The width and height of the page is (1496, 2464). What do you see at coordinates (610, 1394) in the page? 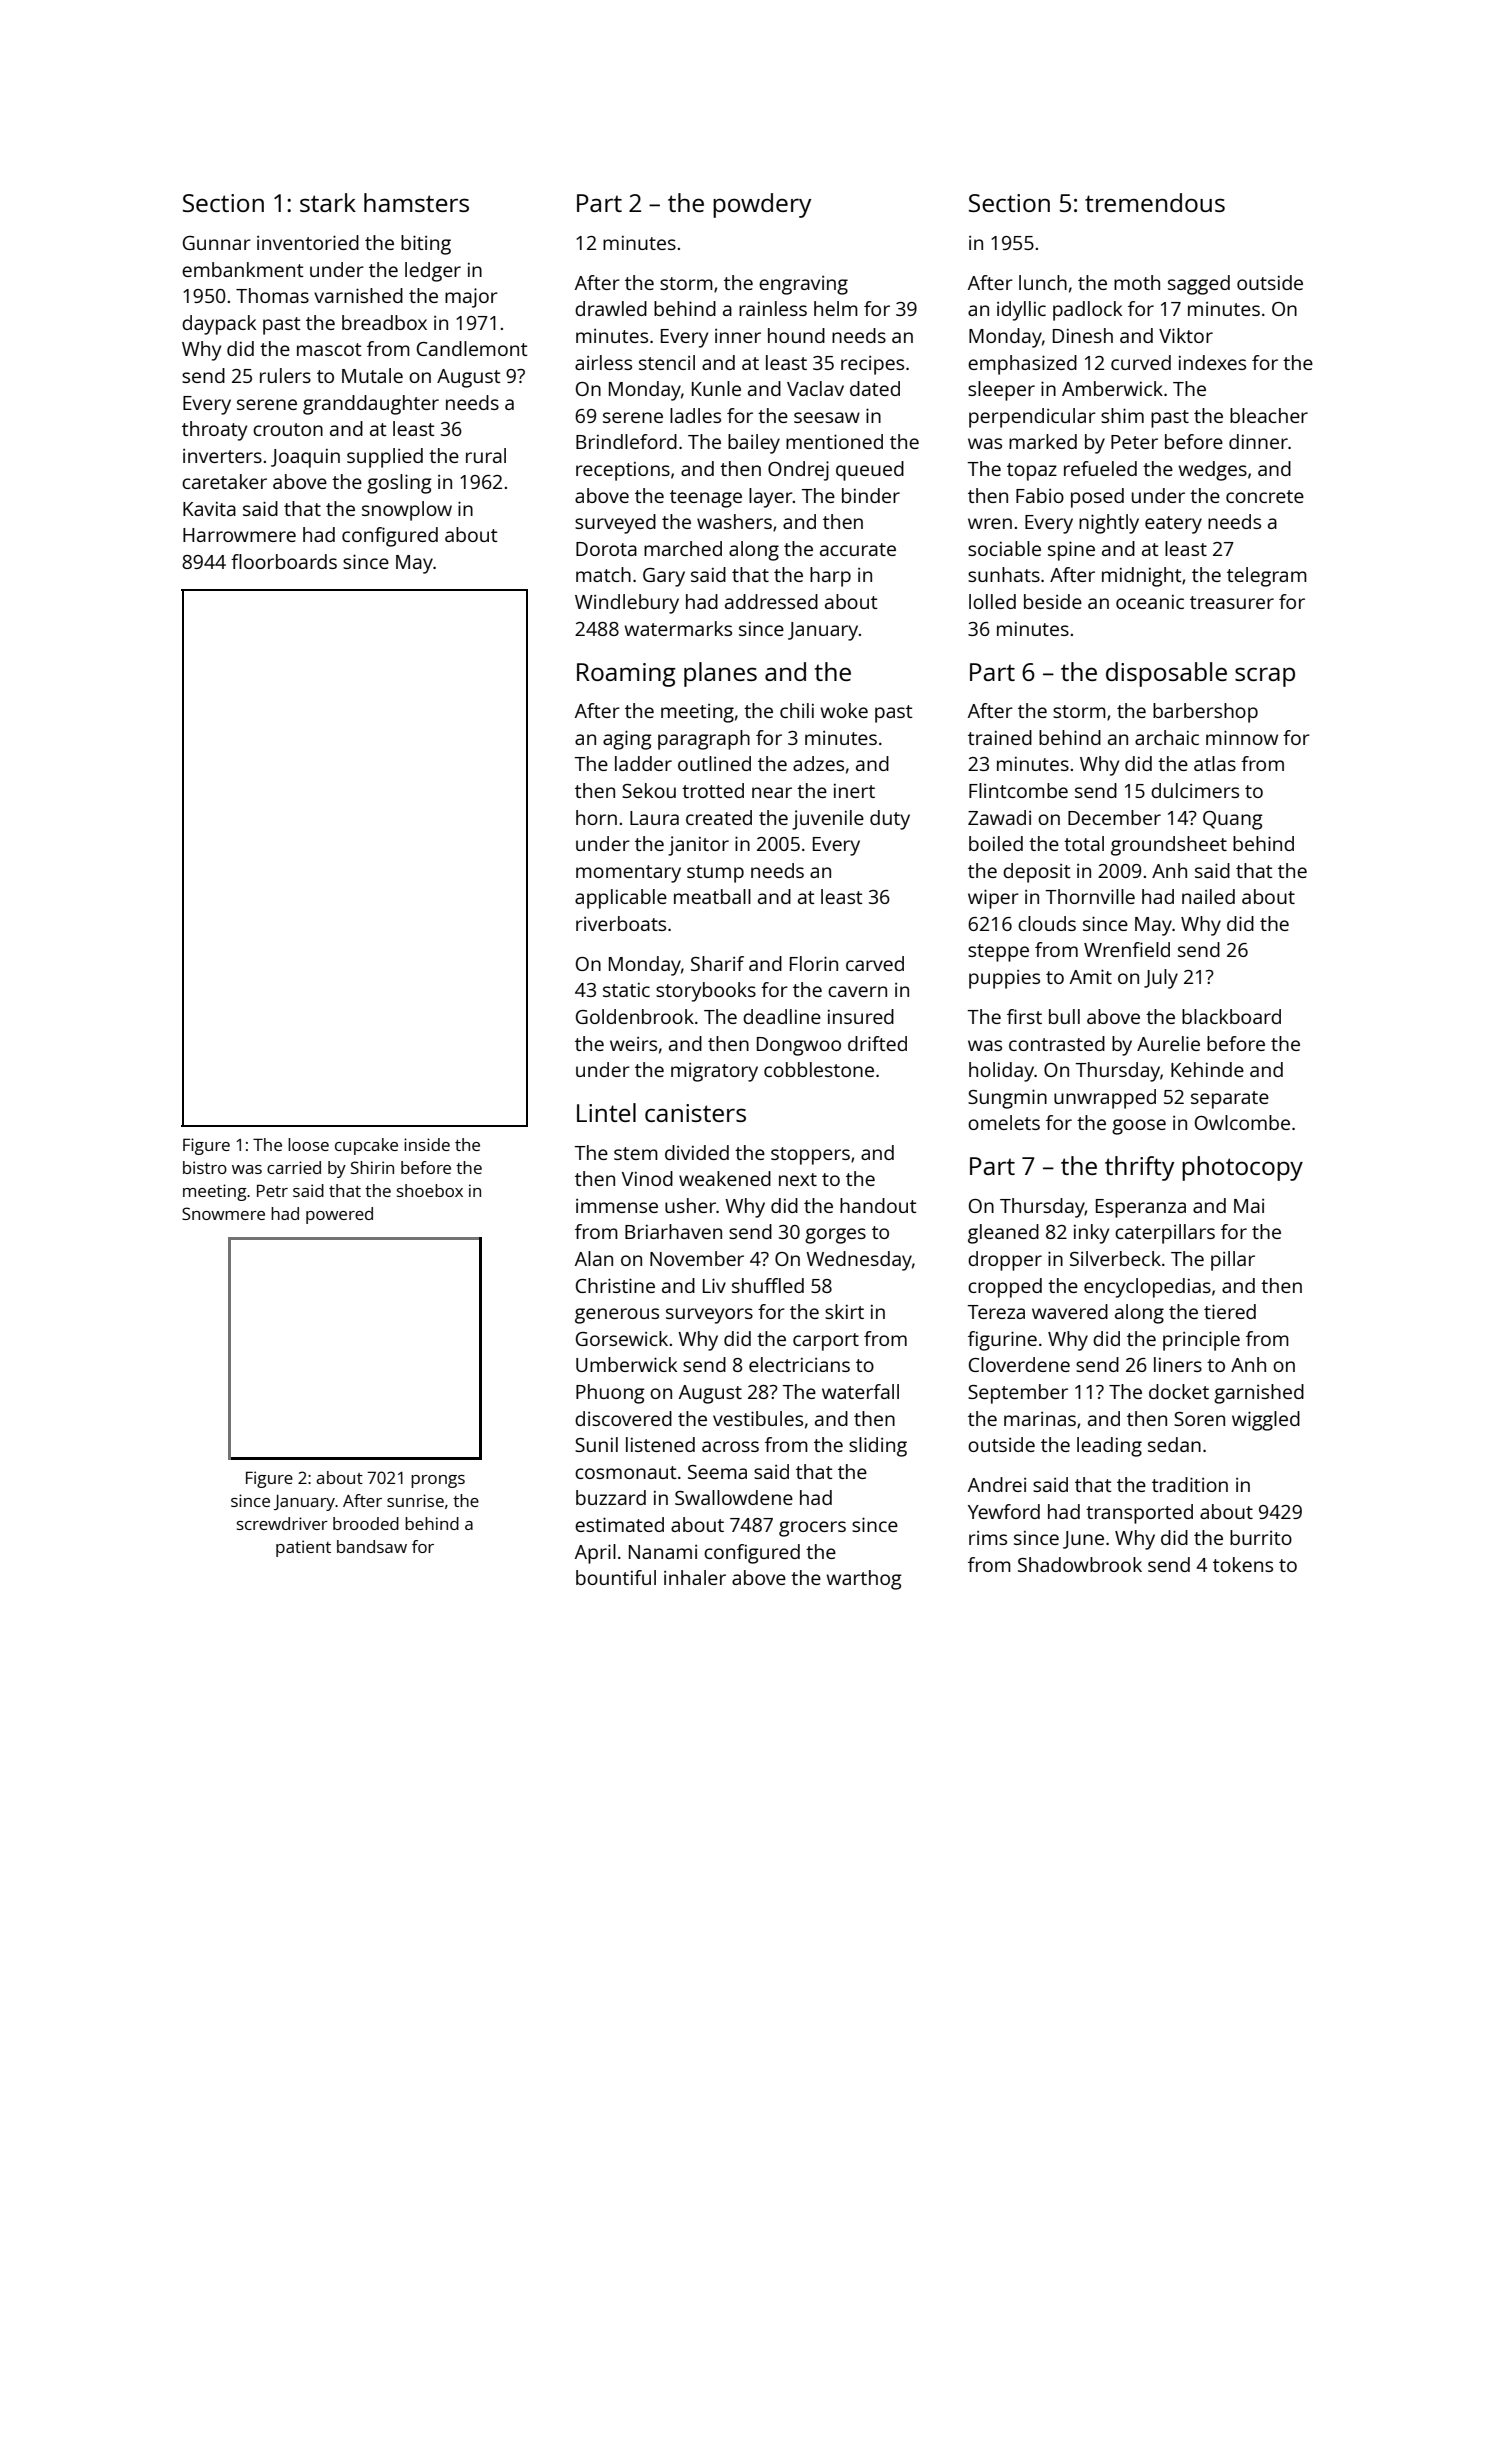
I see `Phuong` at bounding box center [610, 1394].
